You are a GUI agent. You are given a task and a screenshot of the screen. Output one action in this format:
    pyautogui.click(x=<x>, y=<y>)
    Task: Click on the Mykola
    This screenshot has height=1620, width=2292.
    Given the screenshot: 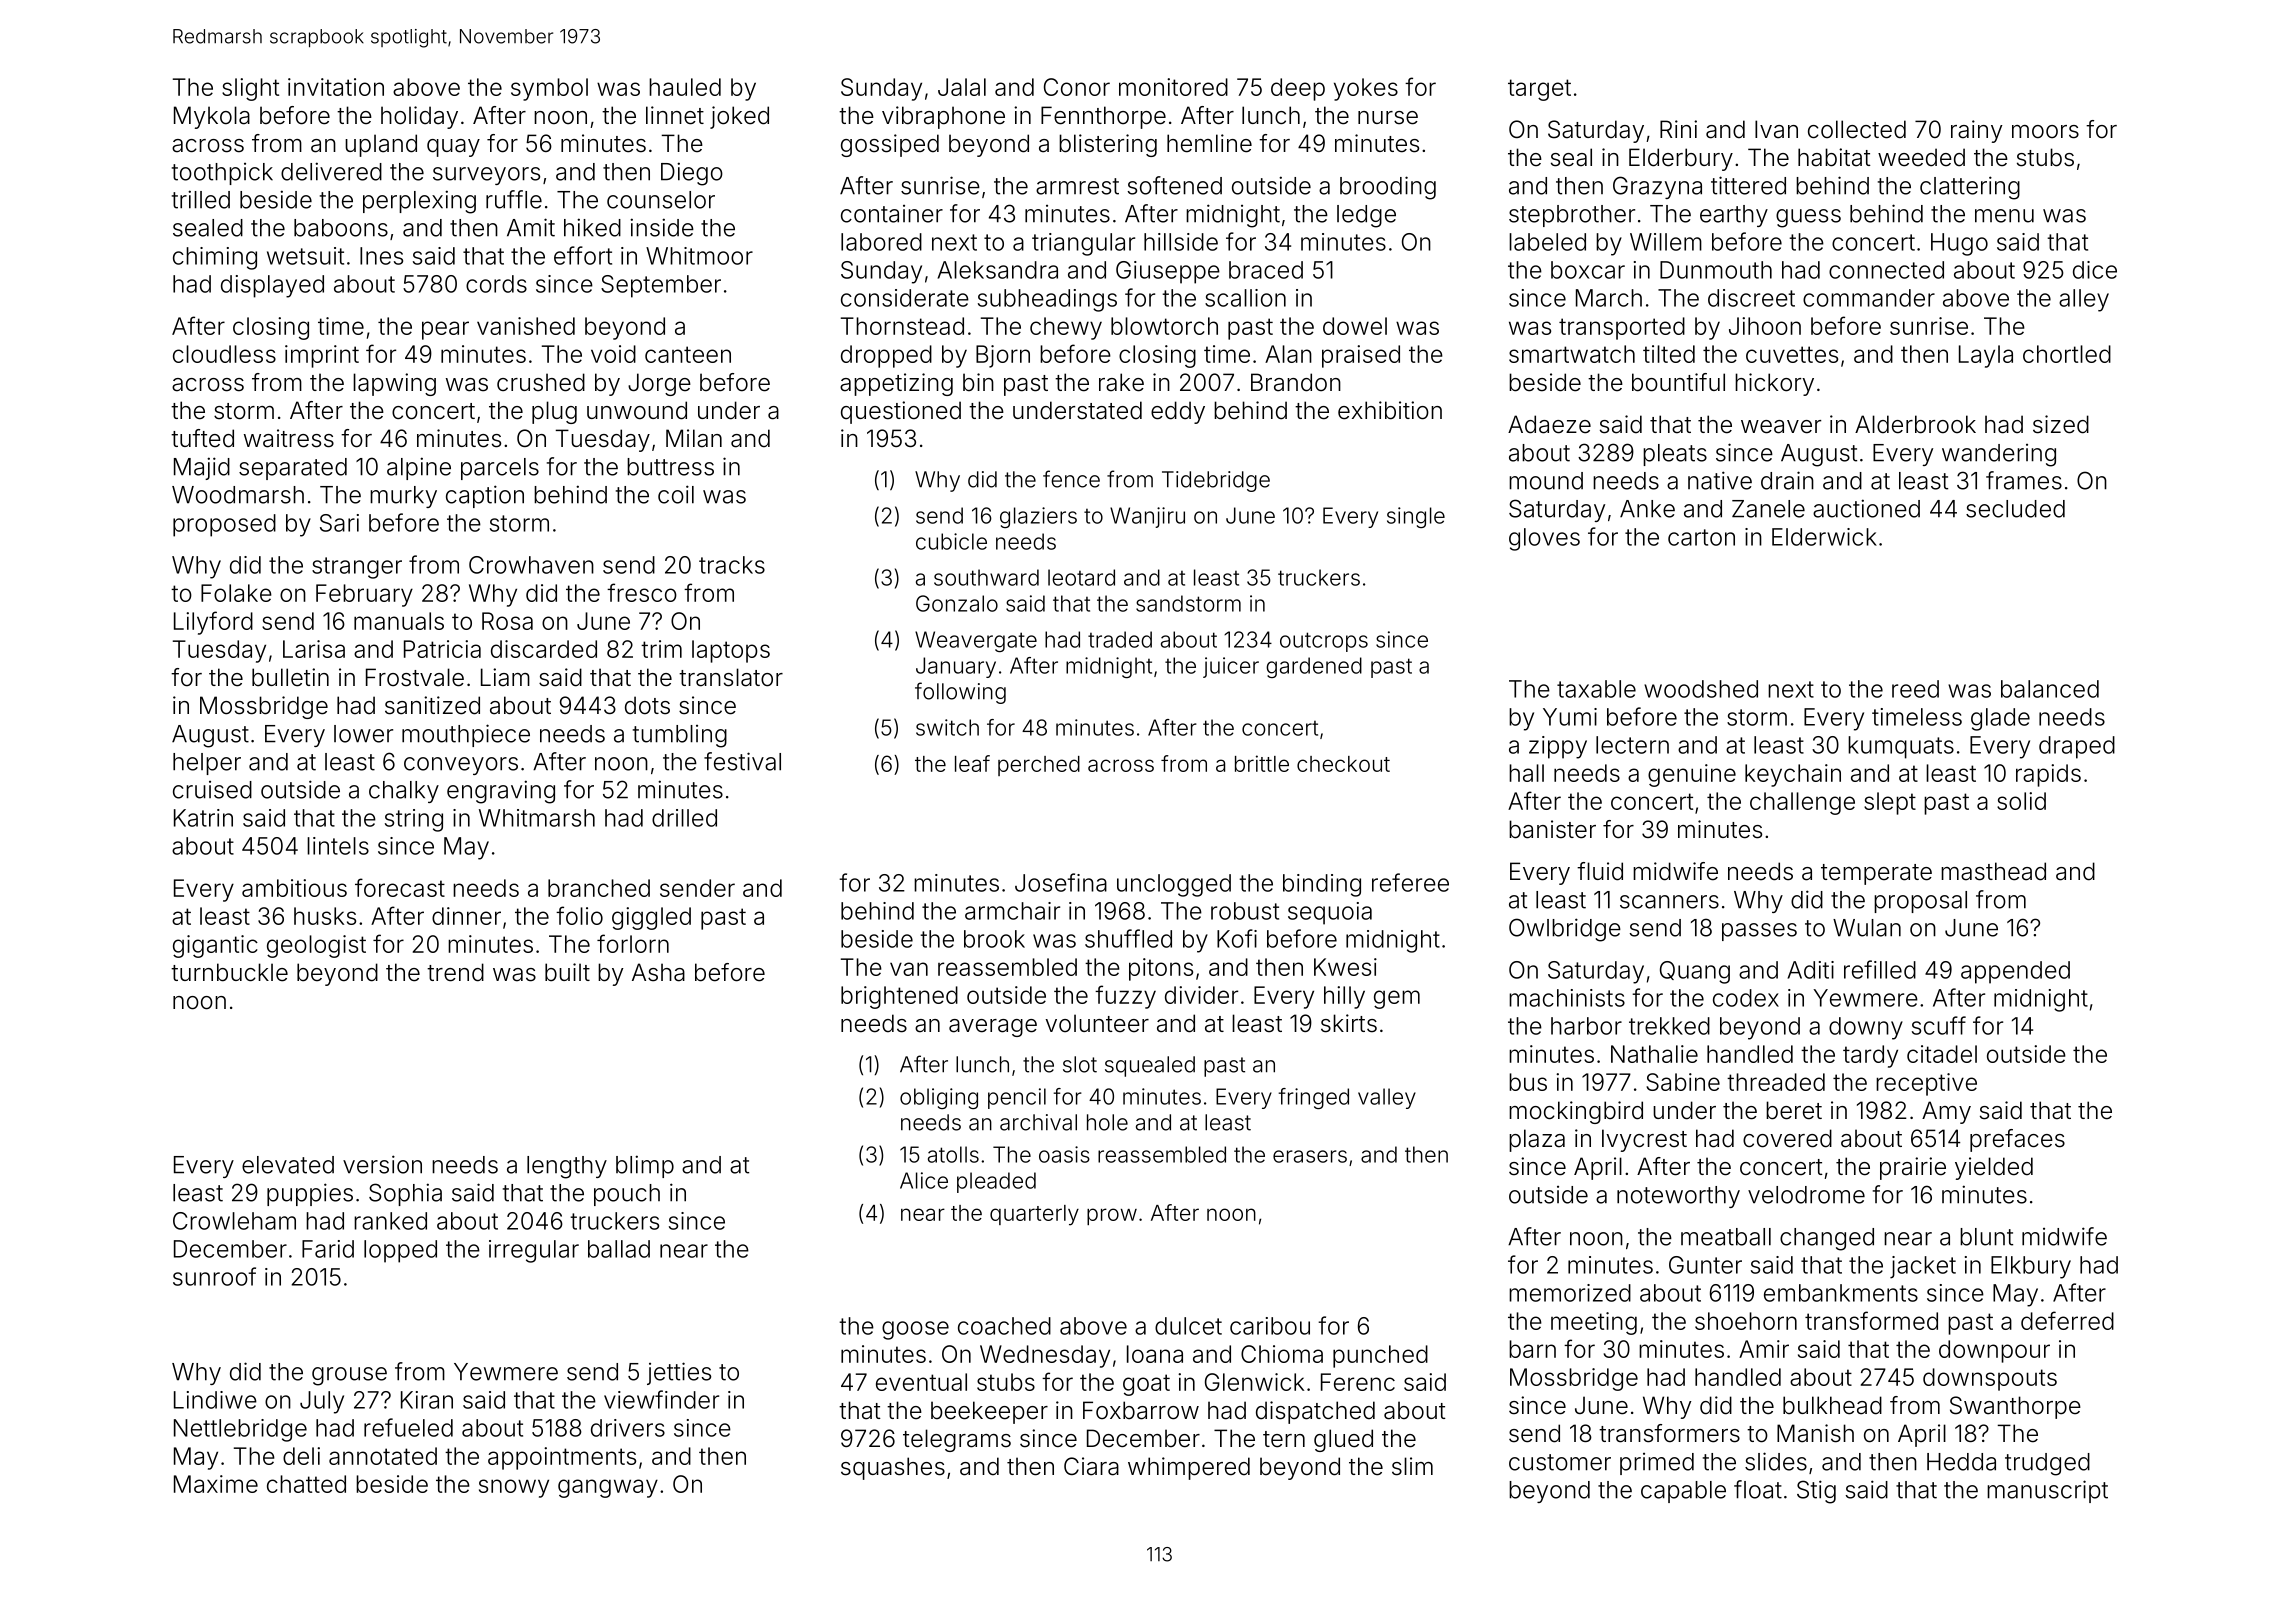 What is the action you would take?
    pyautogui.click(x=212, y=117)
